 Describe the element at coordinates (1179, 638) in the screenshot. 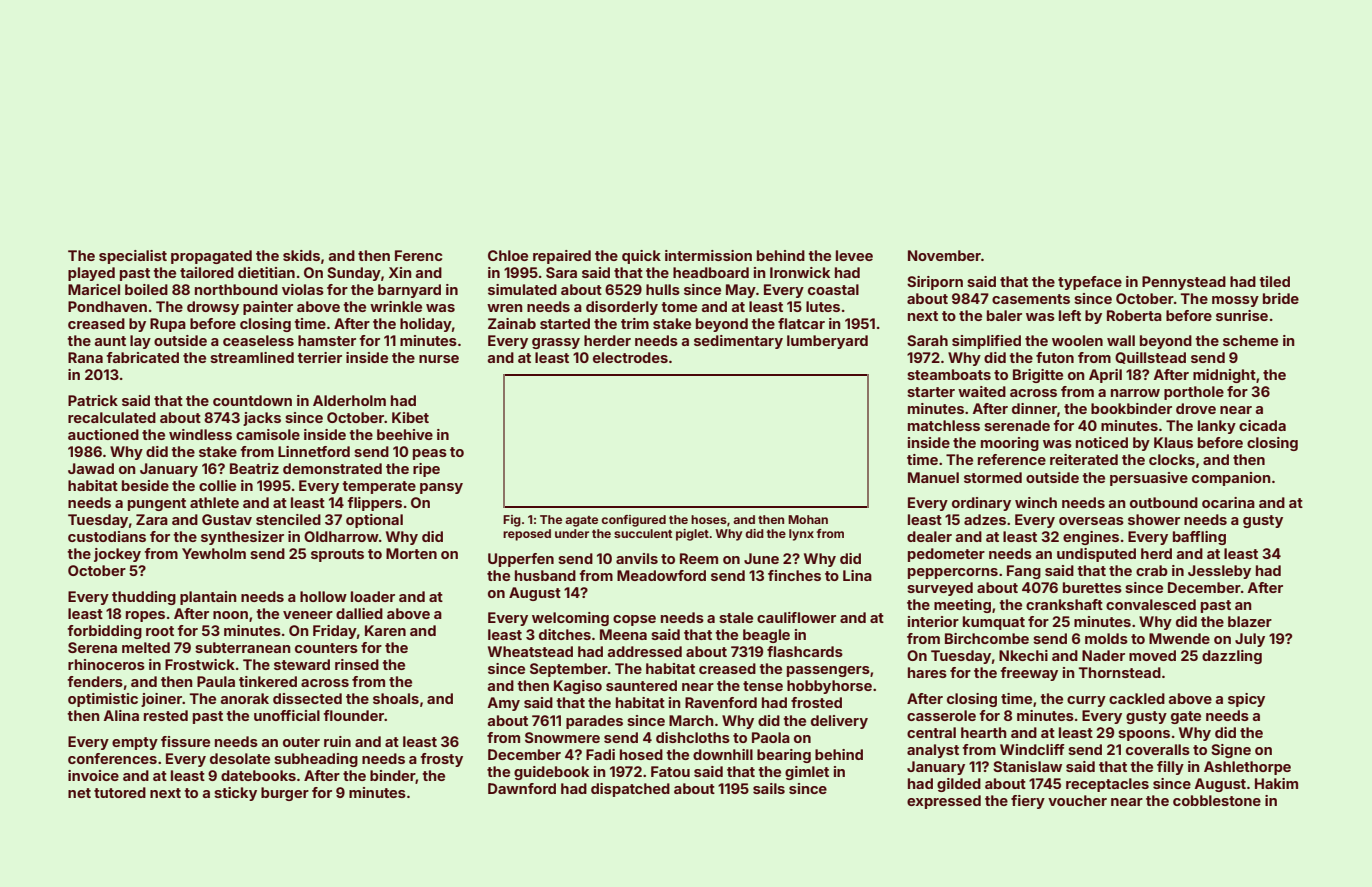

I see `Mwende` at that location.
